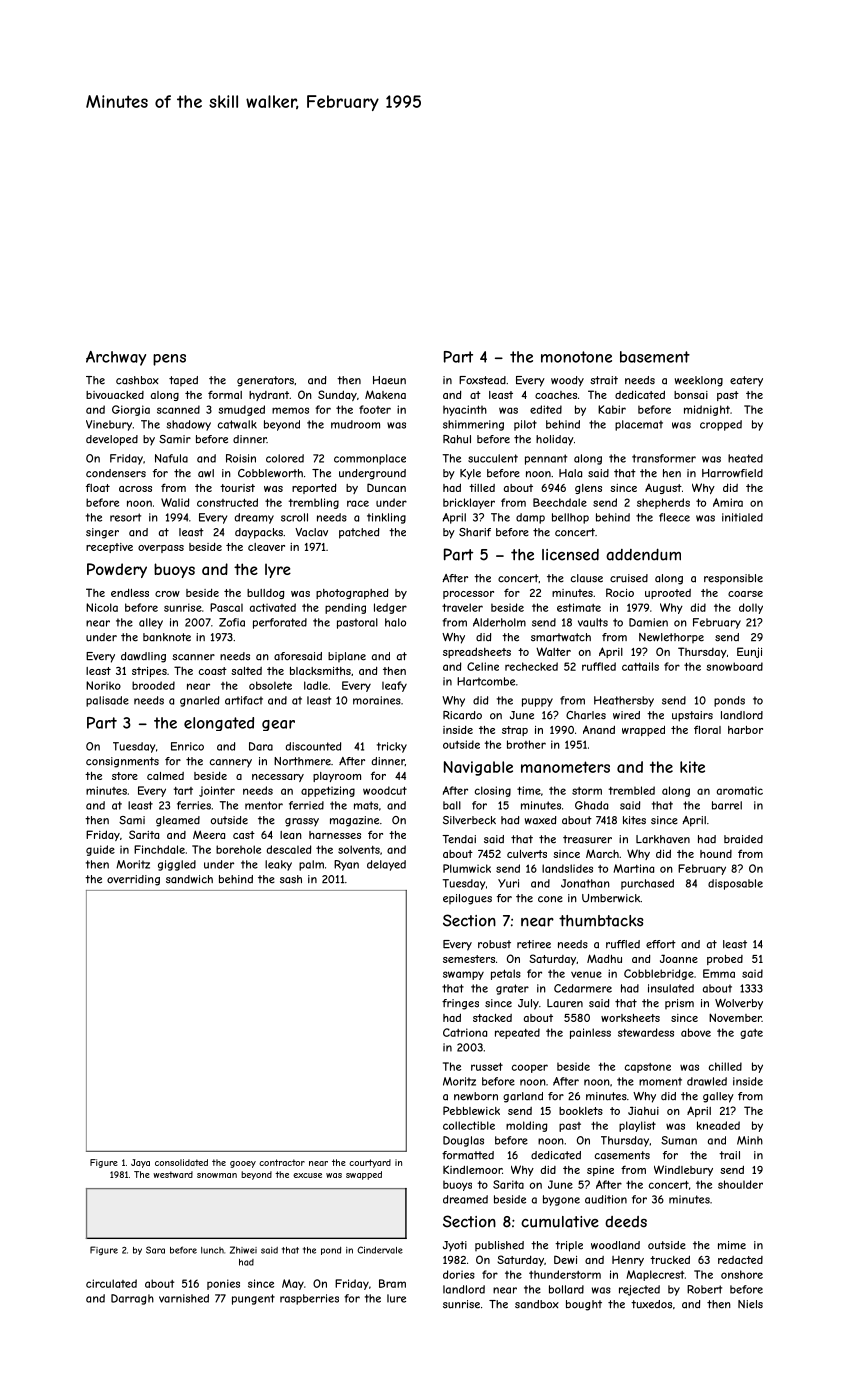 Image resolution: width=849 pixels, height=1400 pixels. Describe the element at coordinates (237, 488) in the page. I see `tourist` at that location.
